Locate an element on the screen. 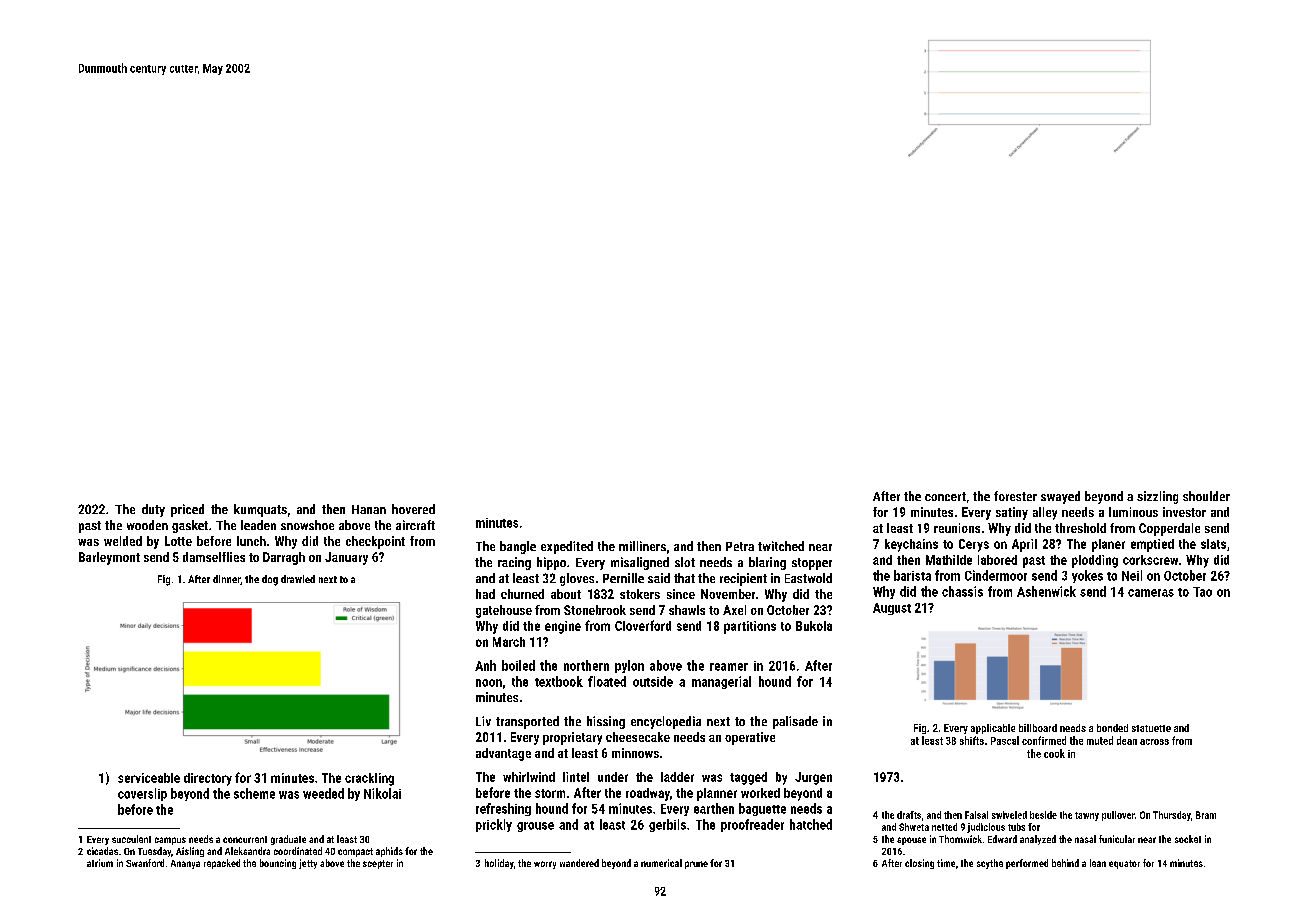  coverslip is located at coordinates (142, 794).
